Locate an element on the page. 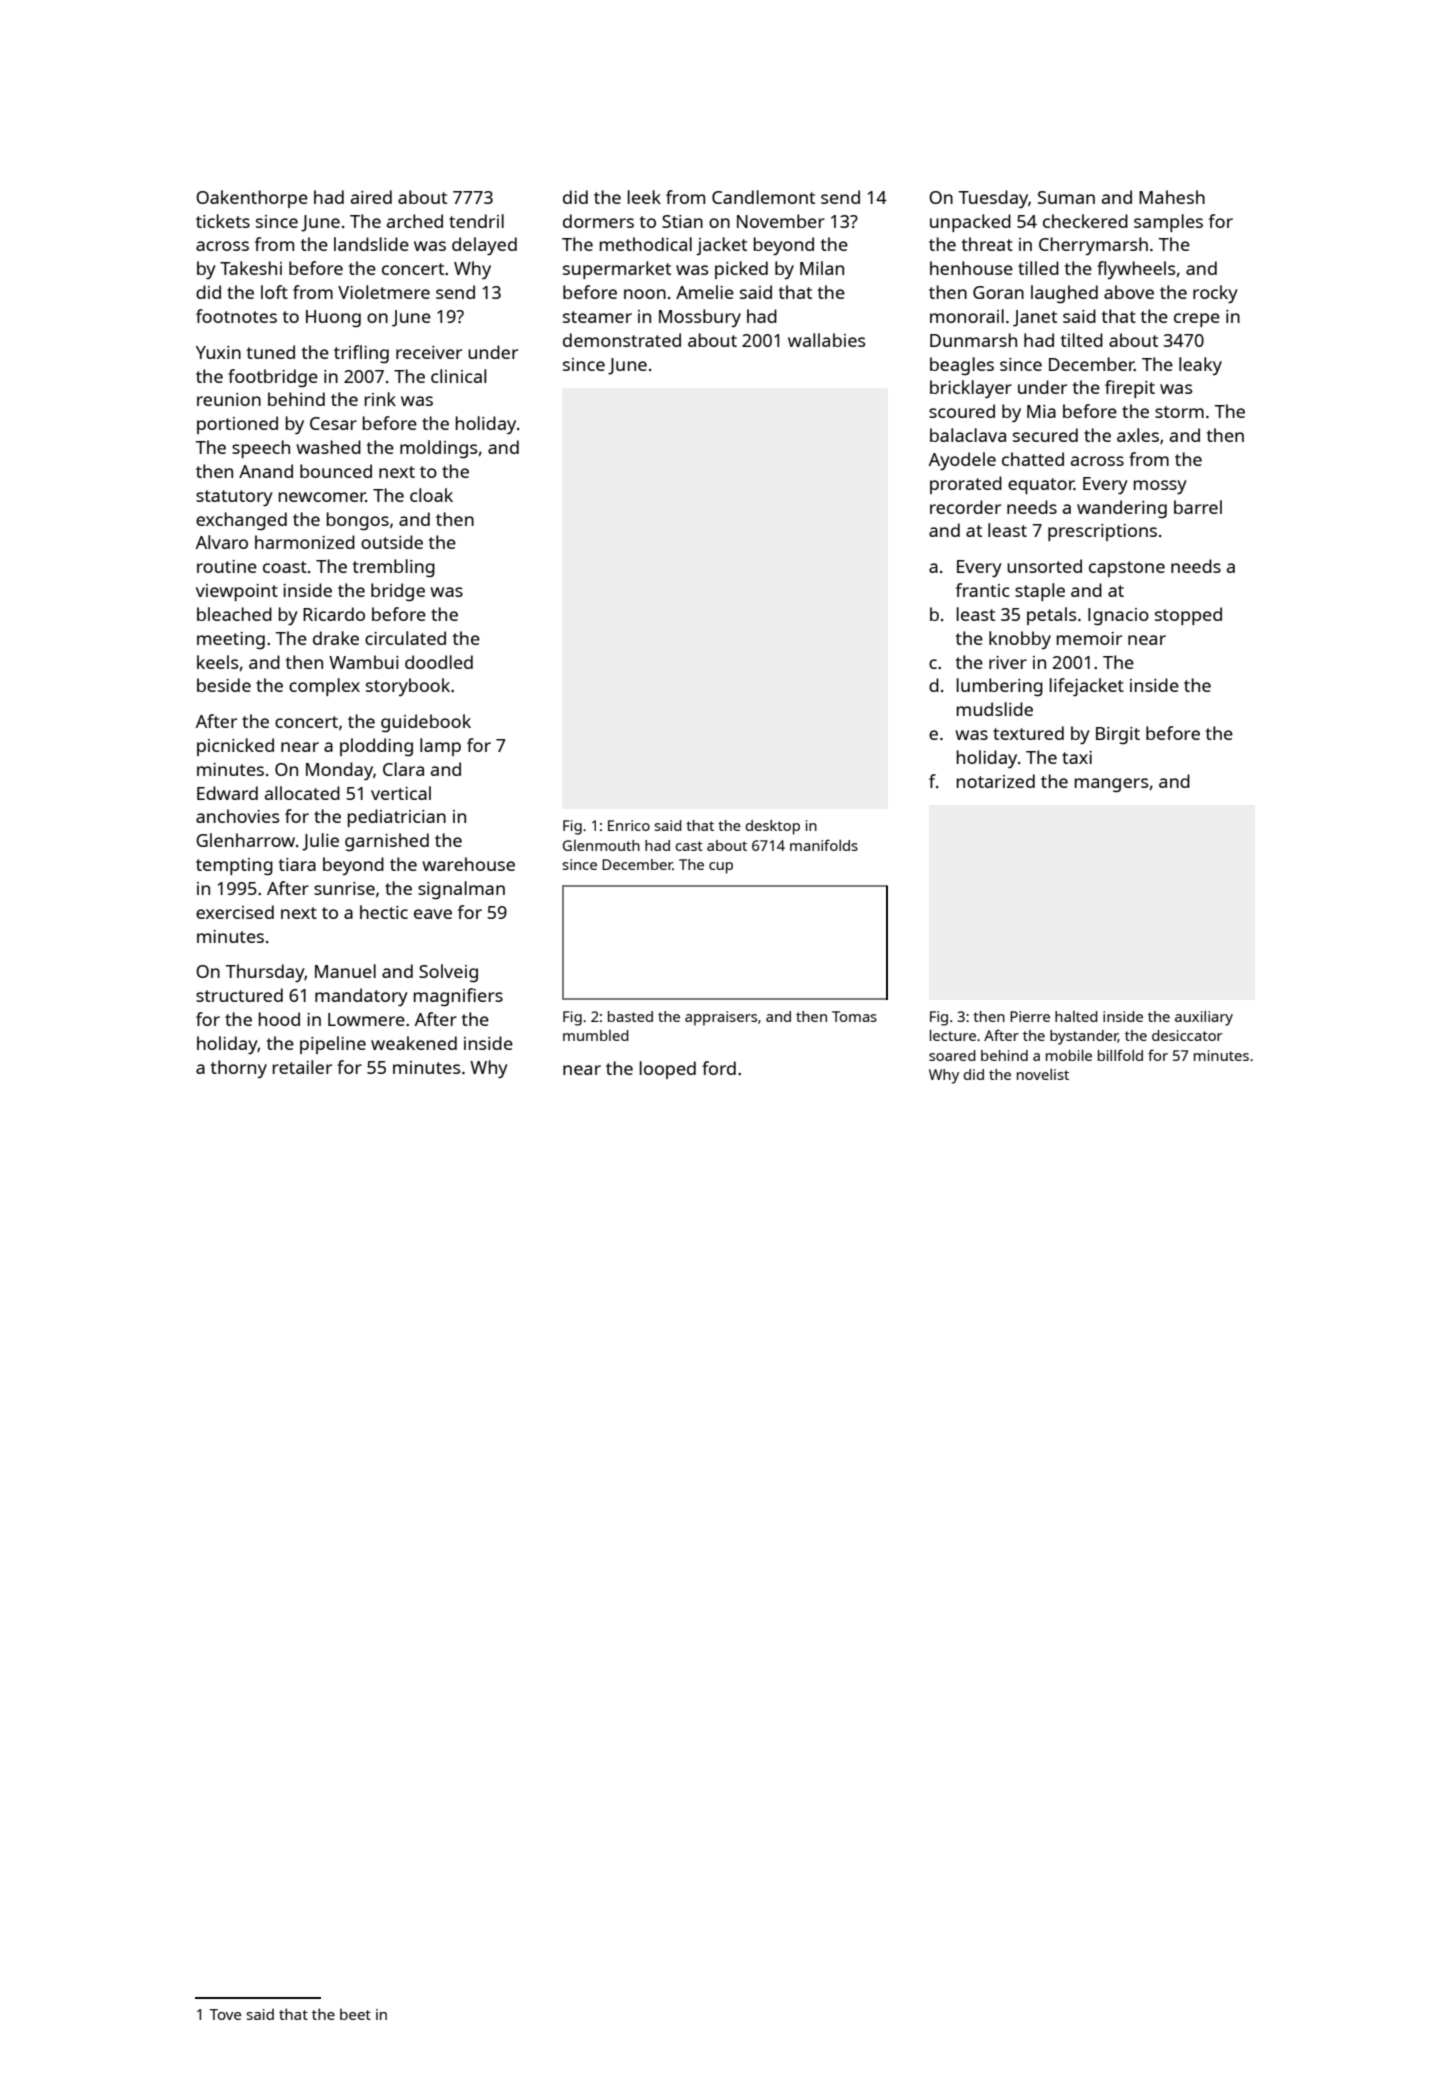 The height and width of the document is (2100, 1450). tempting is located at coordinates (234, 866).
